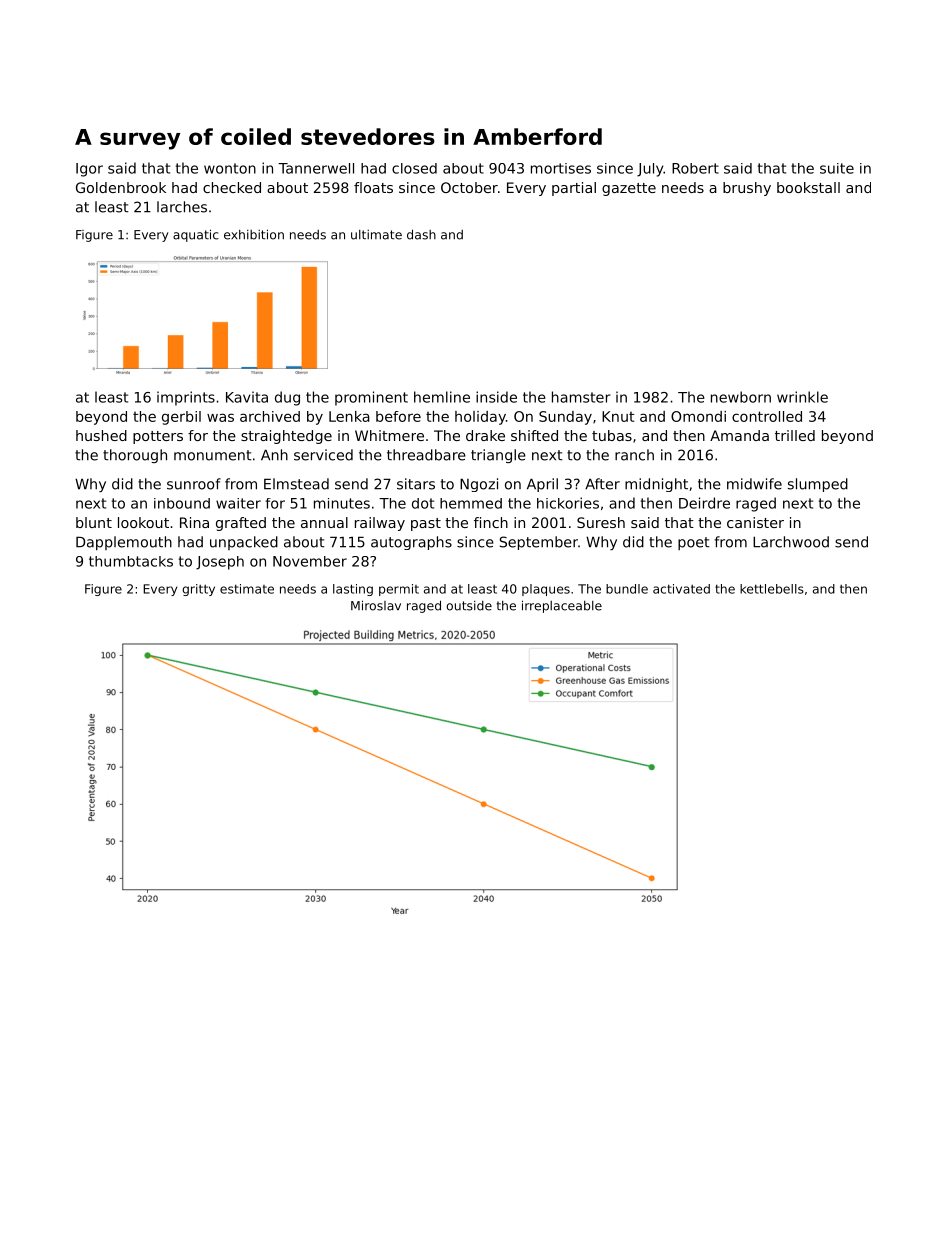 This screenshot has width=952, height=1233. I want to click on gritty, so click(199, 590).
